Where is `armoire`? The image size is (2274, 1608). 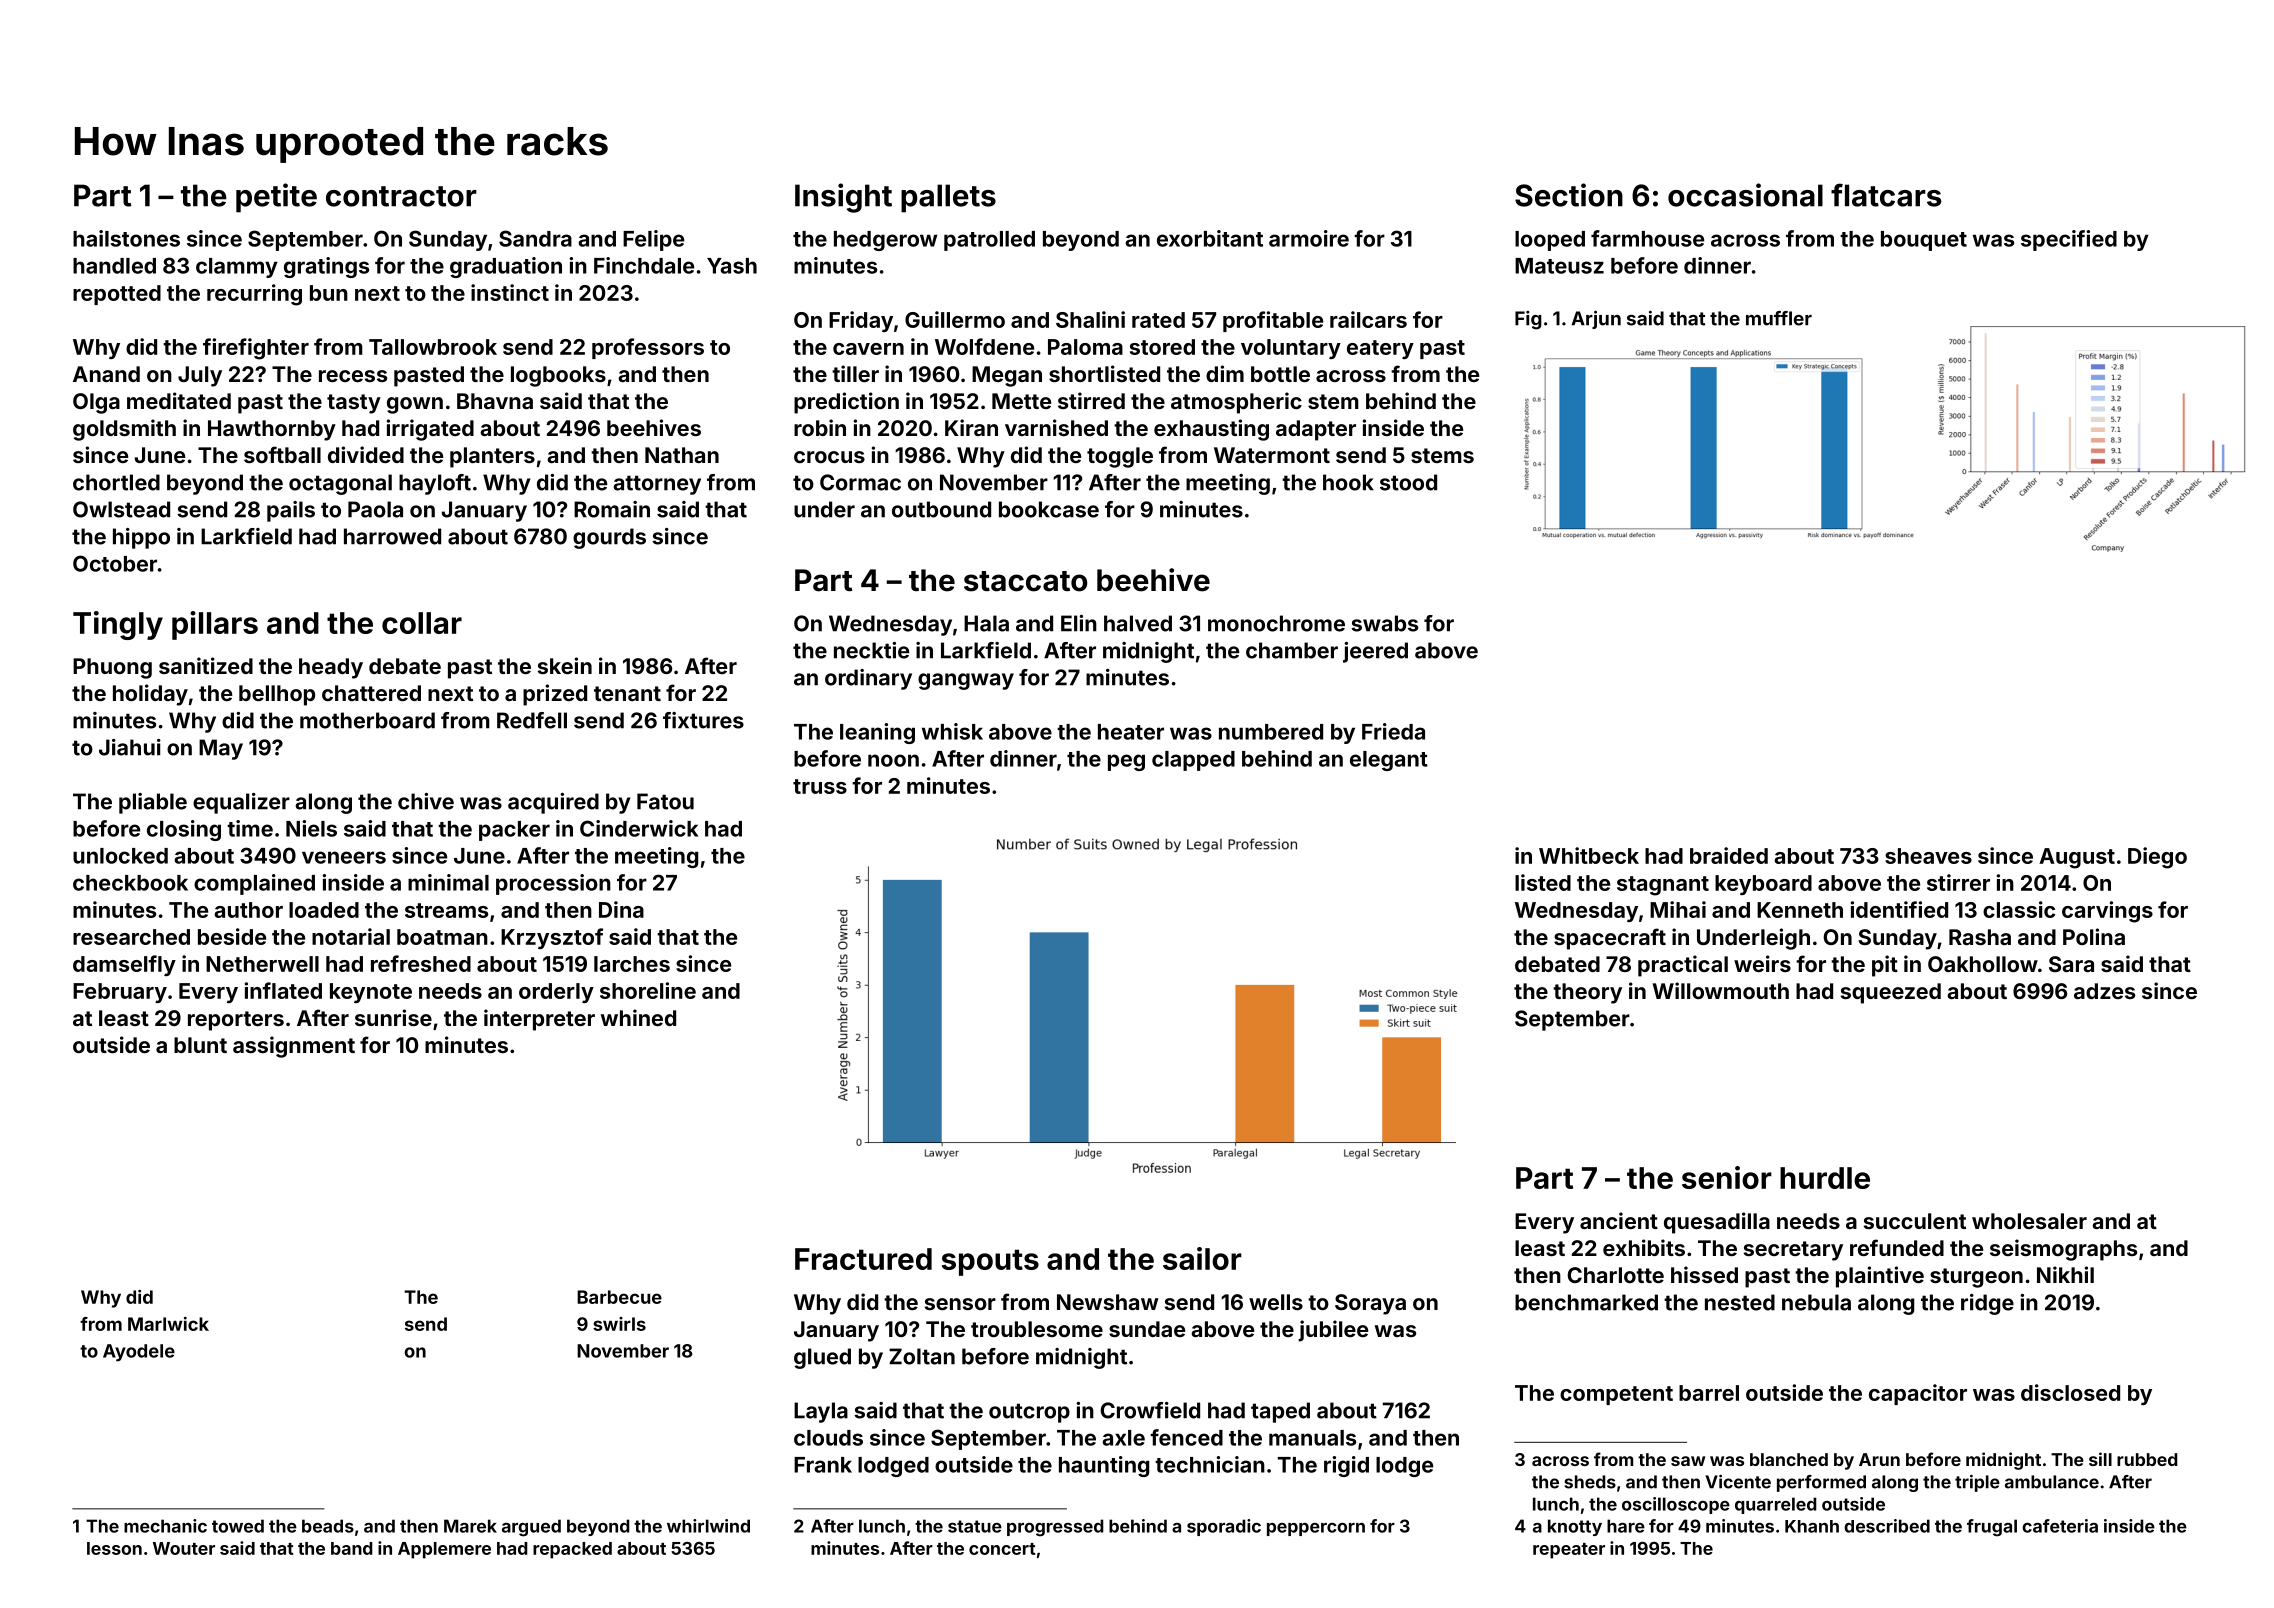 armoire is located at coordinates (1309, 238).
